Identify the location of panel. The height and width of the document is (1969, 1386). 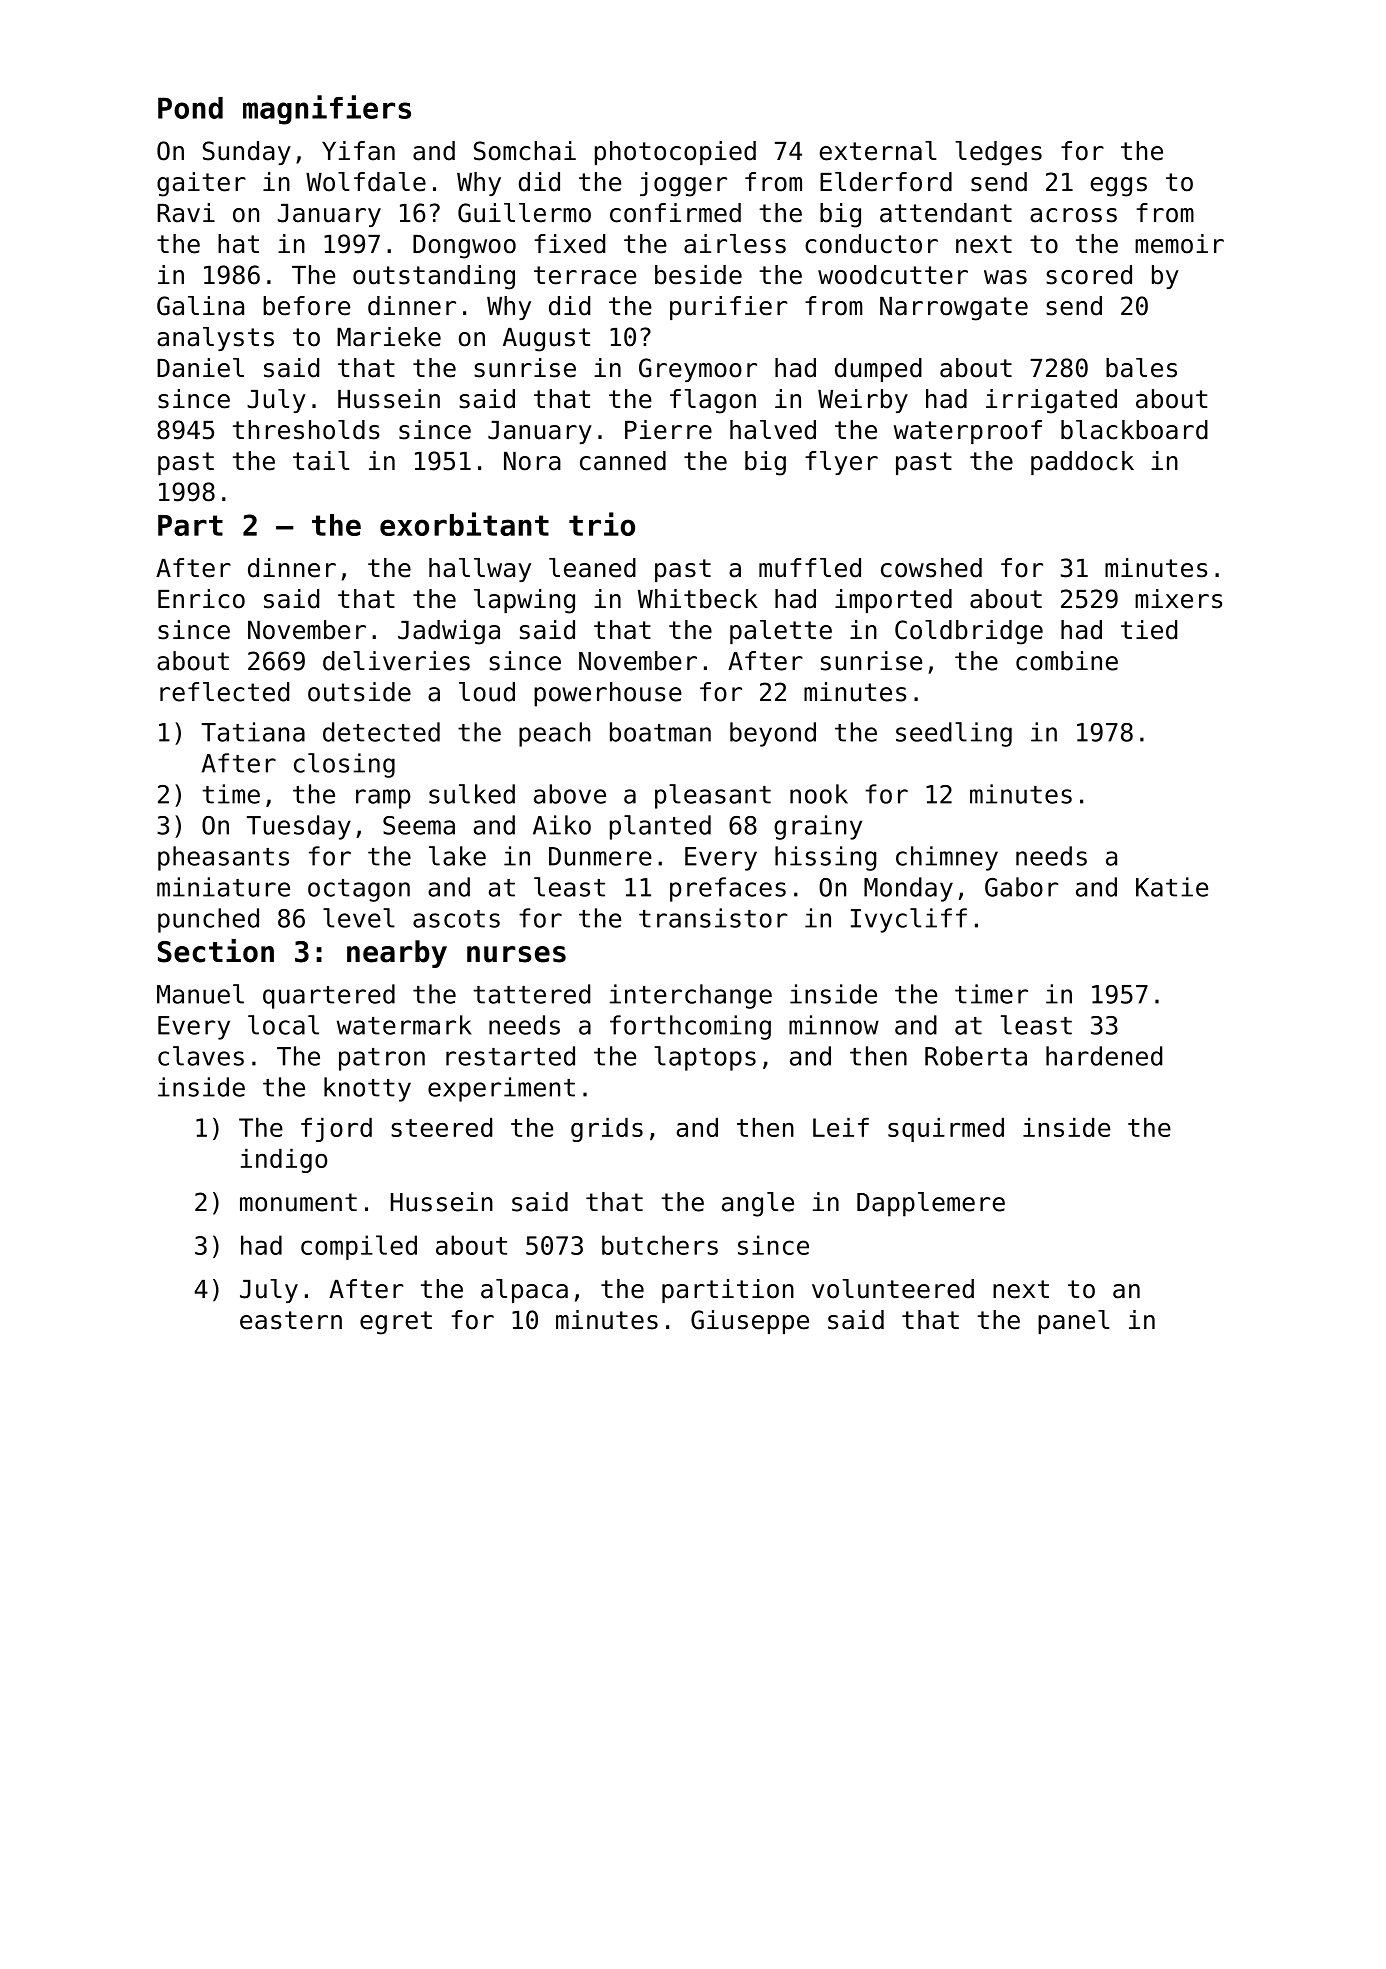
(1074, 1322).
